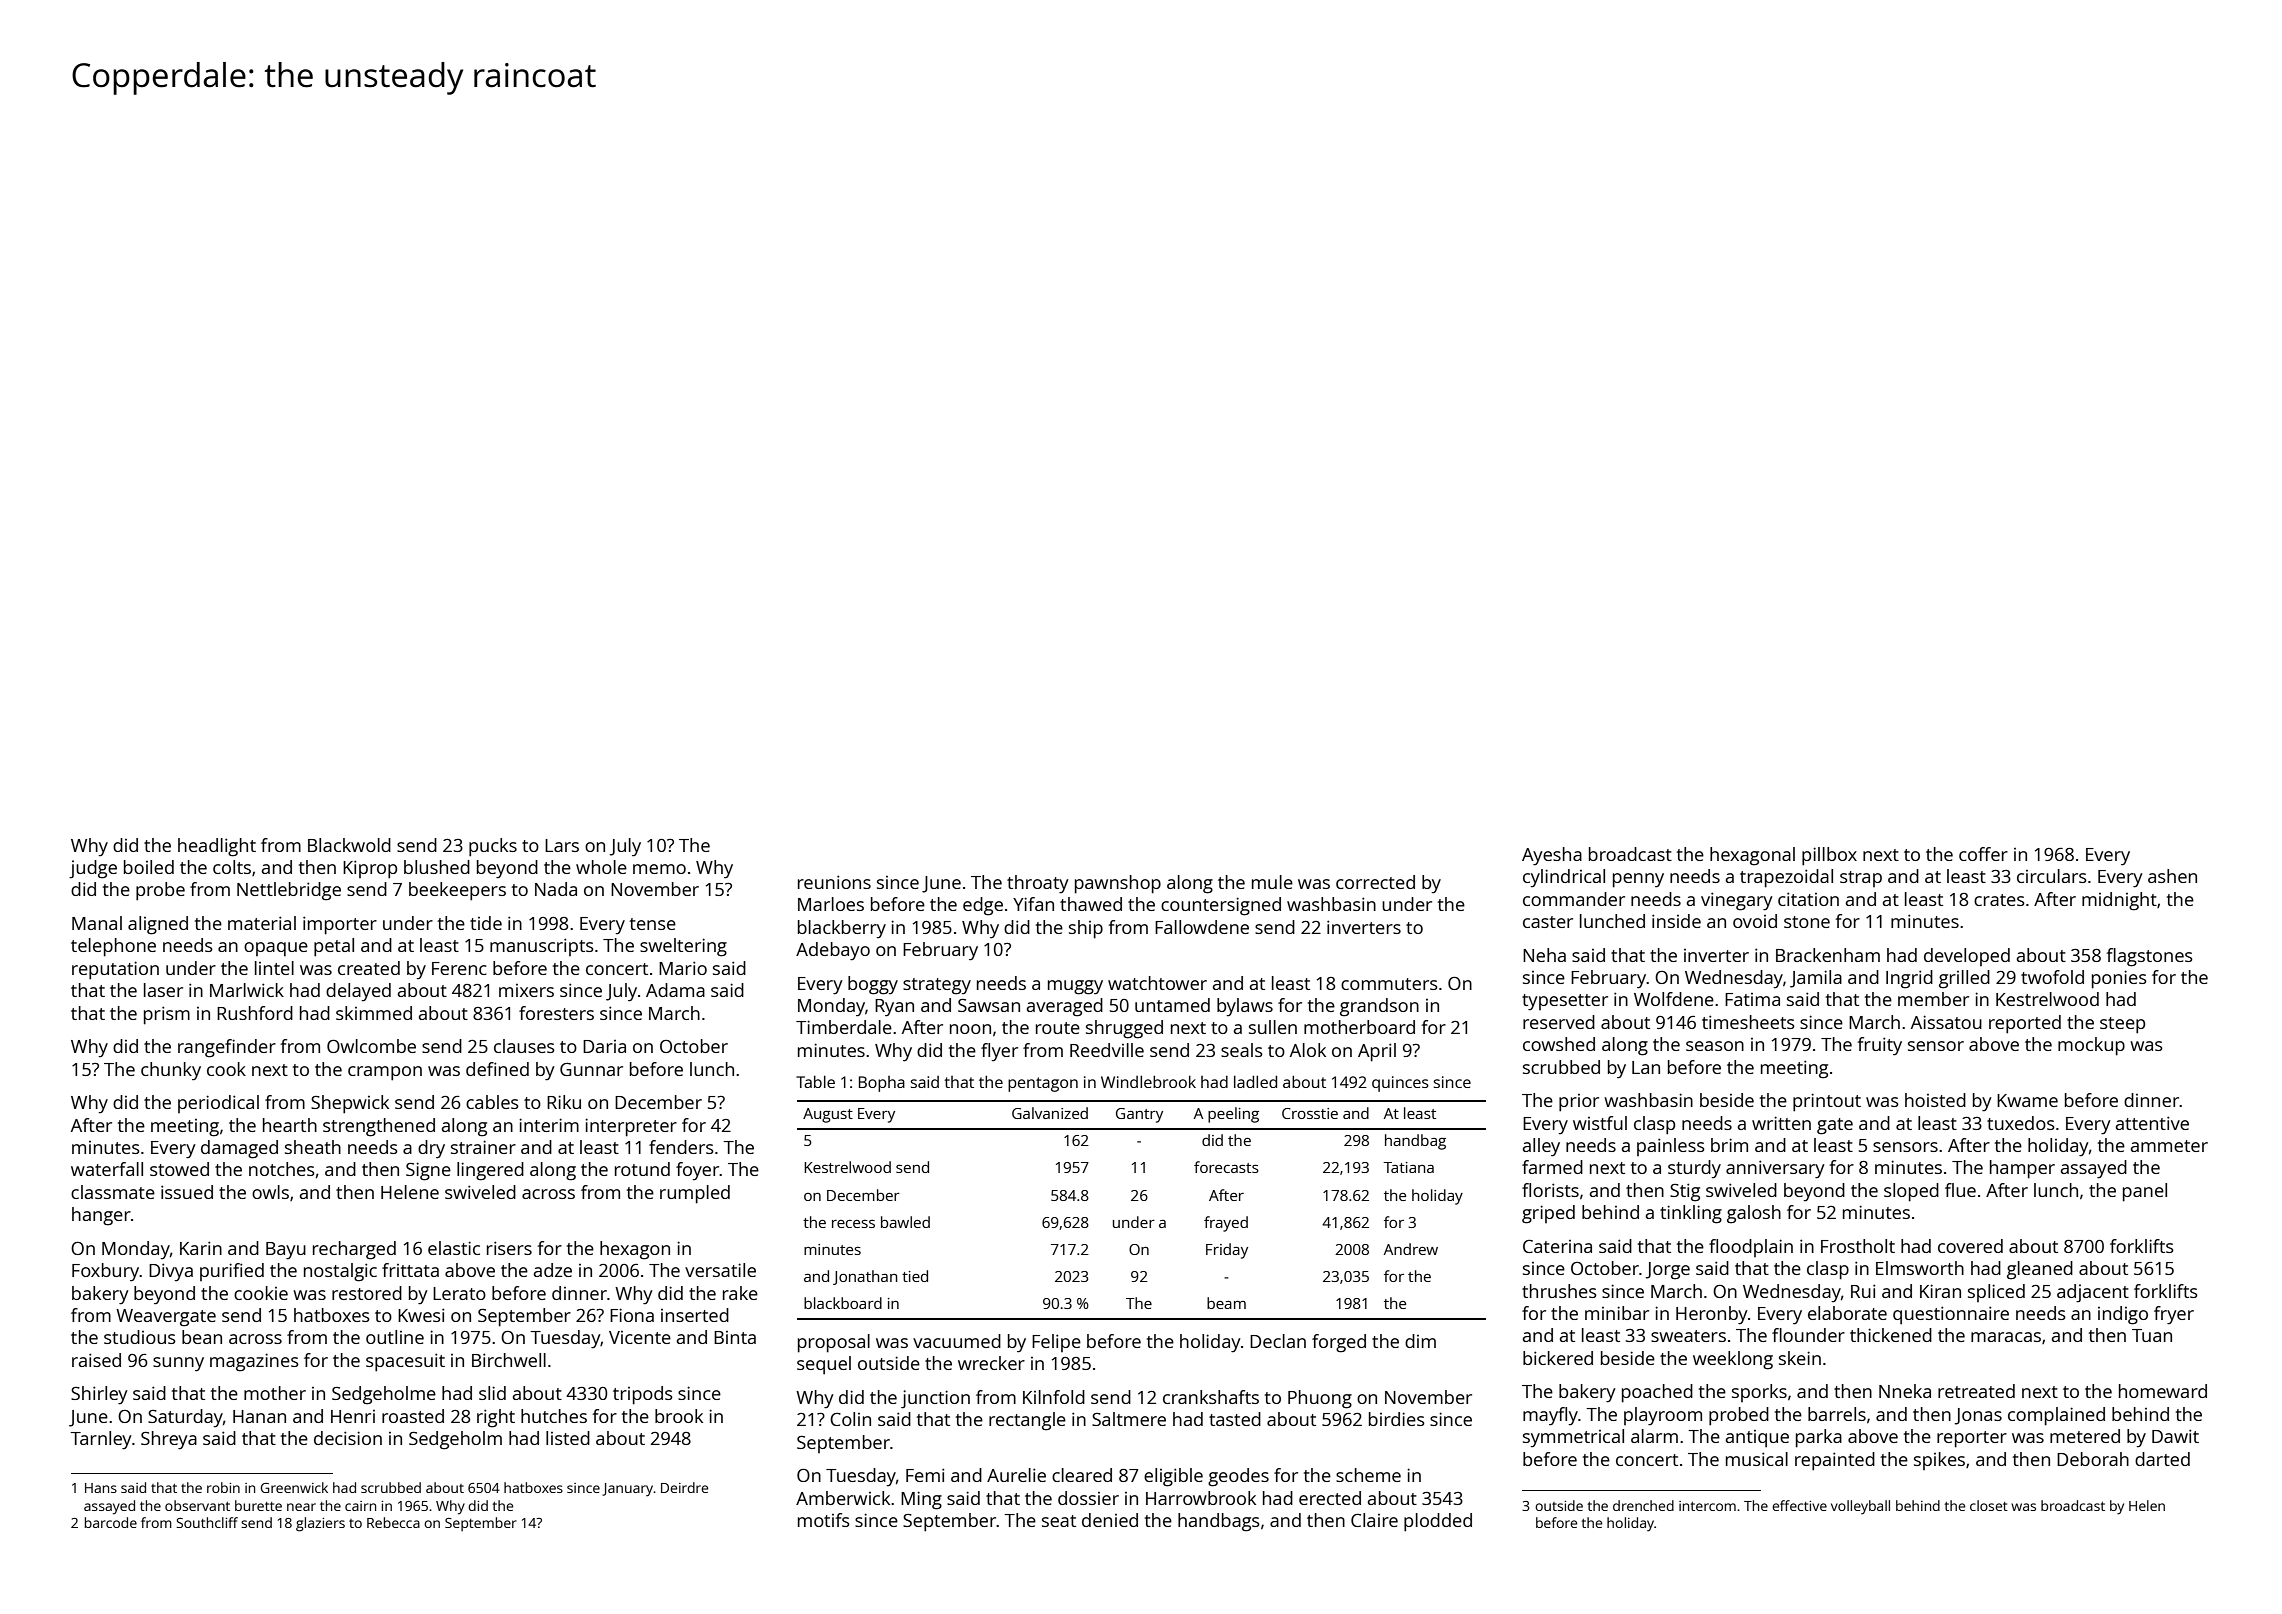  What do you see at coordinates (1202, 927) in the document?
I see `Fallowdene` at bounding box center [1202, 927].
